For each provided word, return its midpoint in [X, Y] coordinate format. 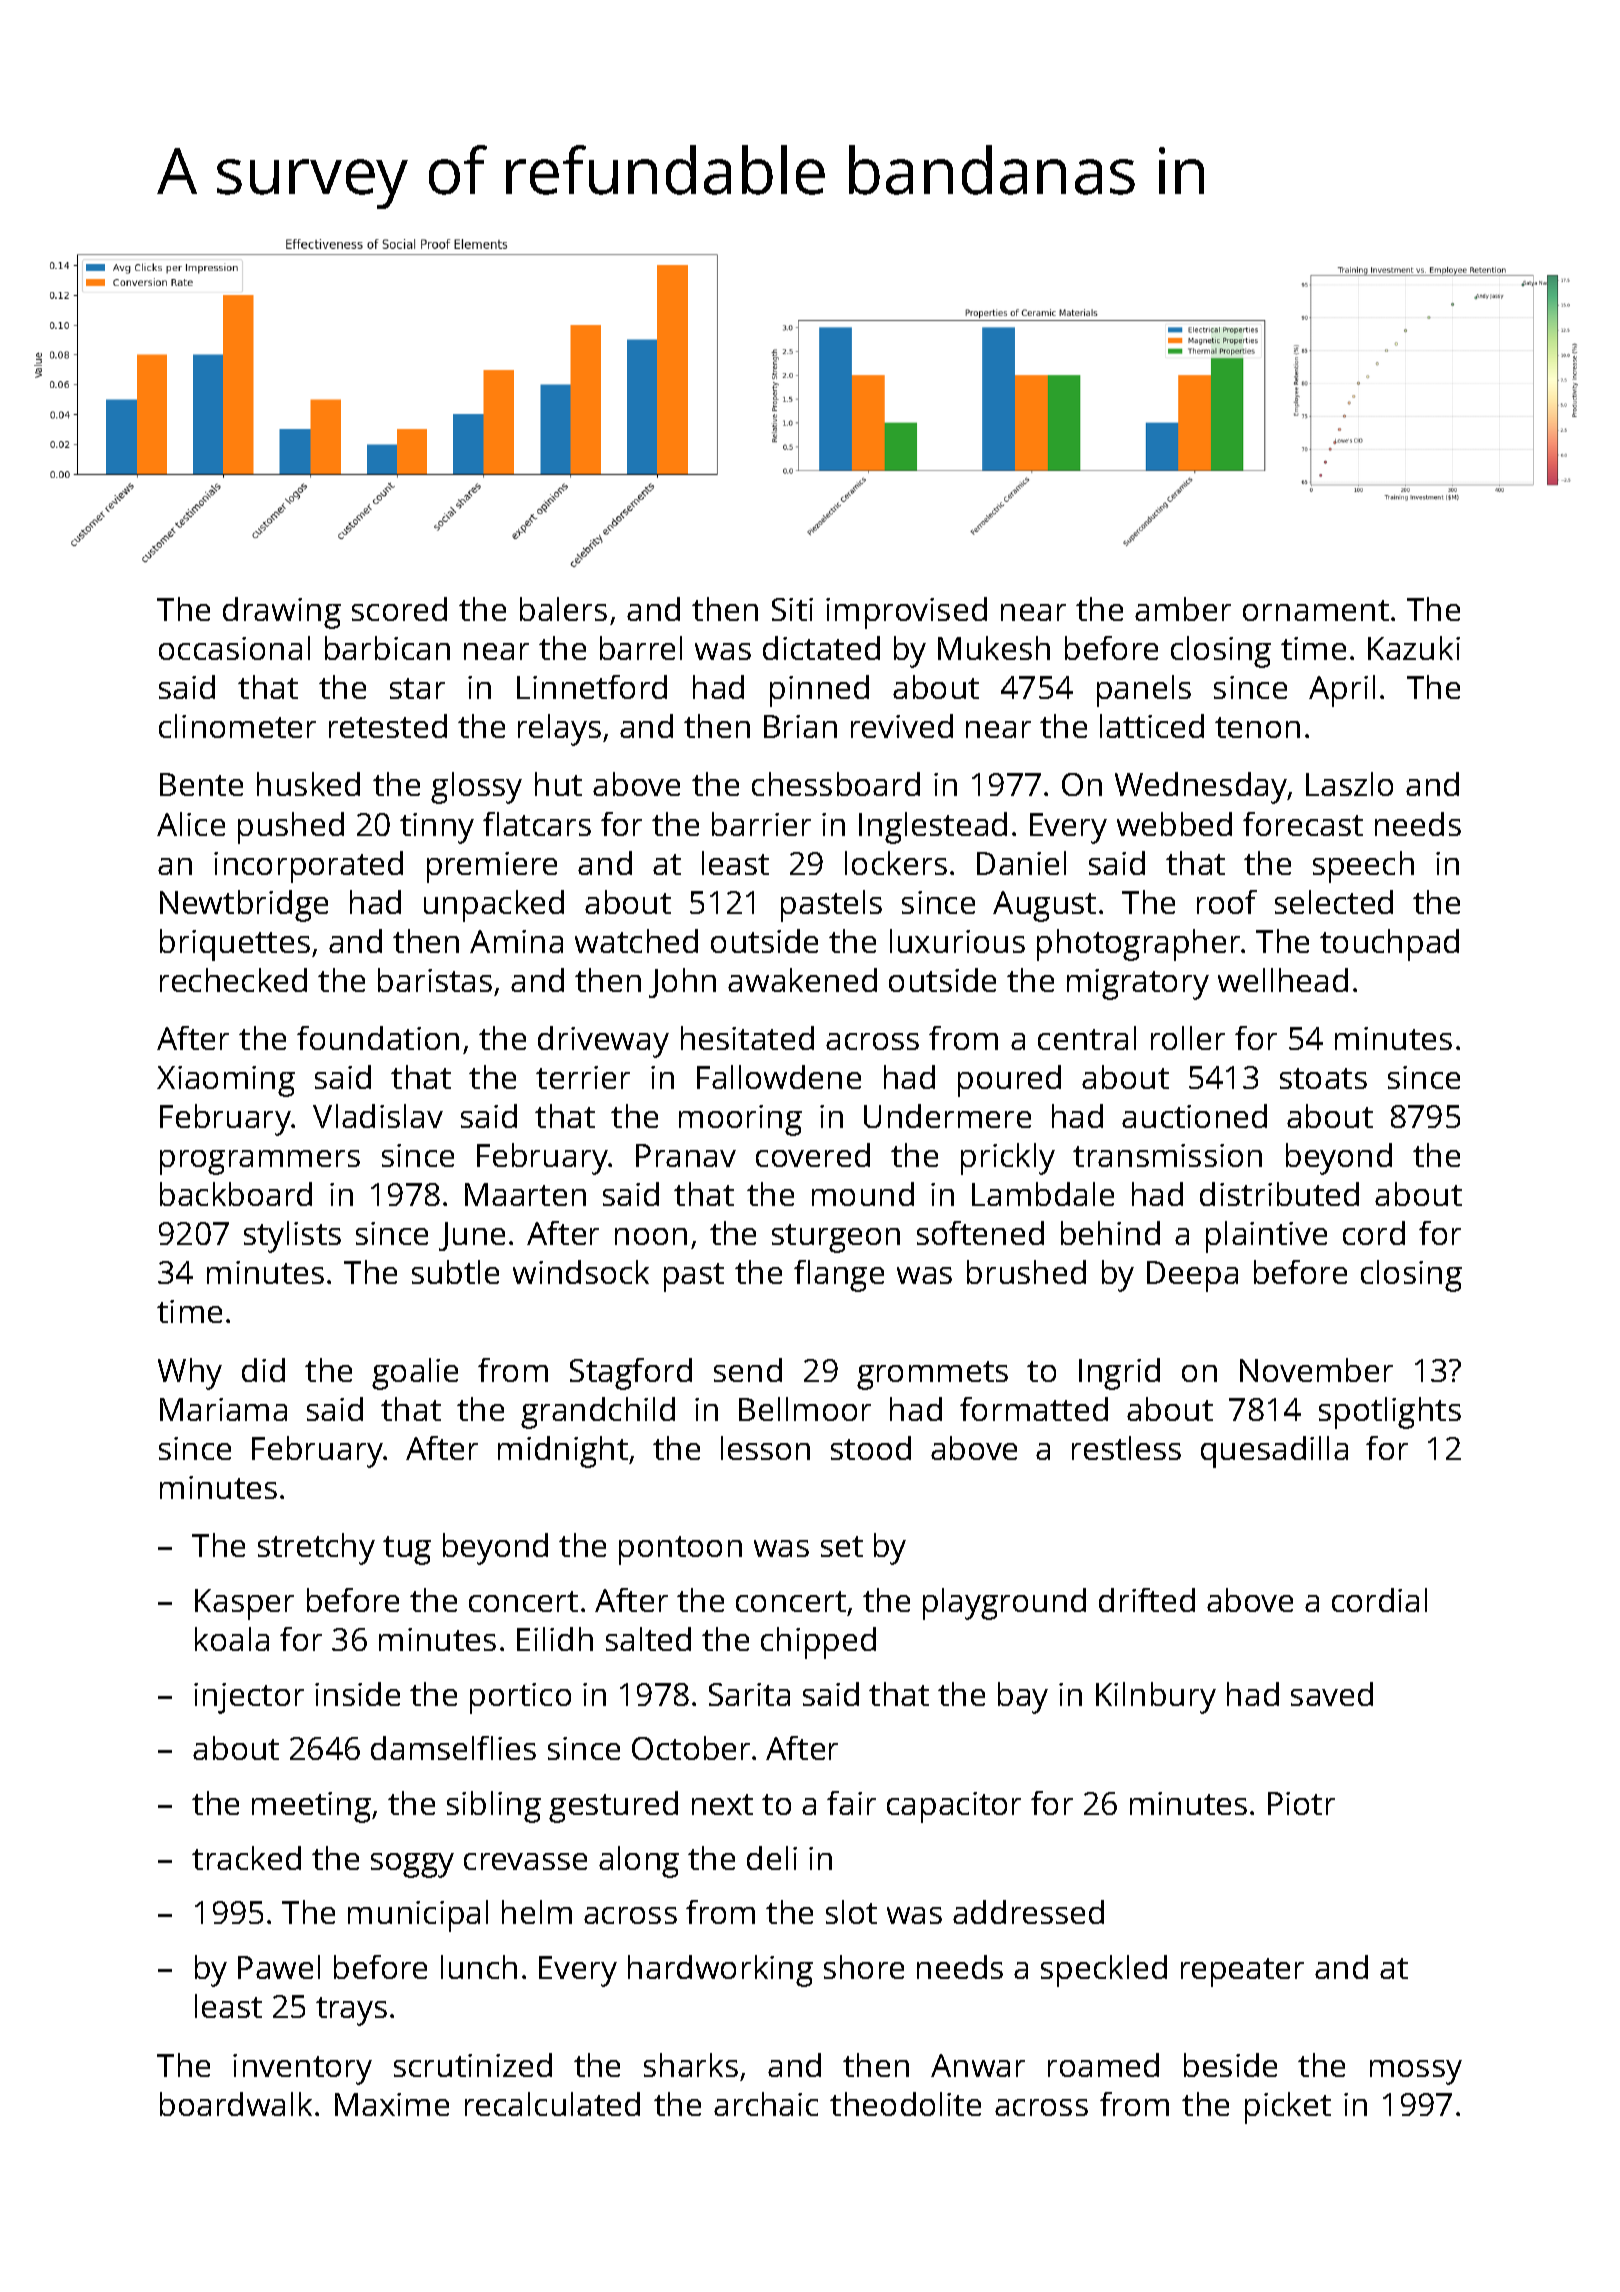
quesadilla [1274, 1452]
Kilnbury [1156, 1698]
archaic [766, 2104]
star [417, 688]
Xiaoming [226, 1081]
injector [249, 1698]
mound [863, 1194]
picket [1288, 2108]
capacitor [954, 1807]
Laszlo [1349, 784]
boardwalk [236, 2104]
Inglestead [933, 828]
